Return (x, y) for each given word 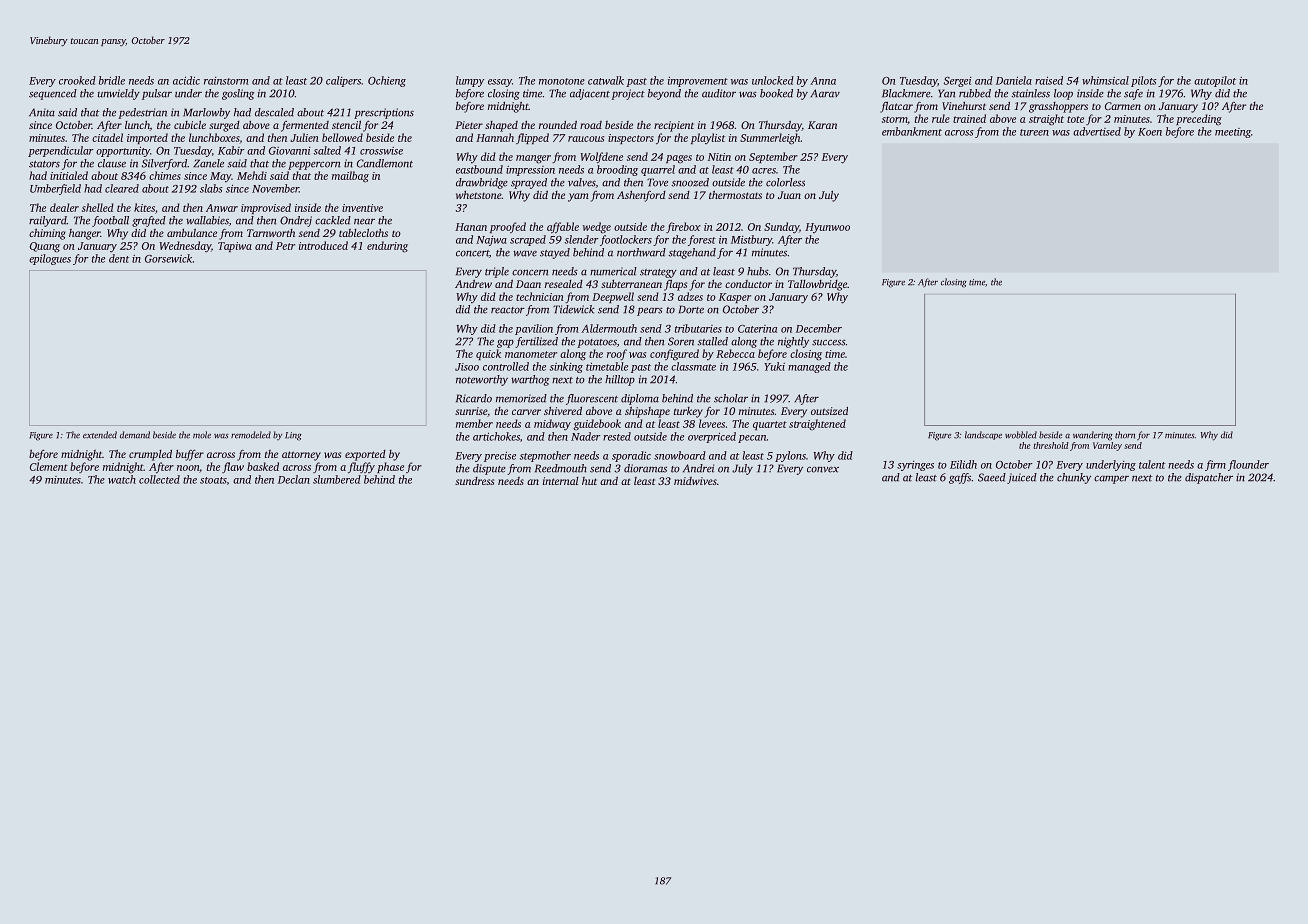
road (591, 125)
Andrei (698, 468)
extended (100, 435)
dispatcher (1209, 478)
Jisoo (467, 367)
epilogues (50, 259)
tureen (1034, 132)
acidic (186, 80)
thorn (1125, 435)
